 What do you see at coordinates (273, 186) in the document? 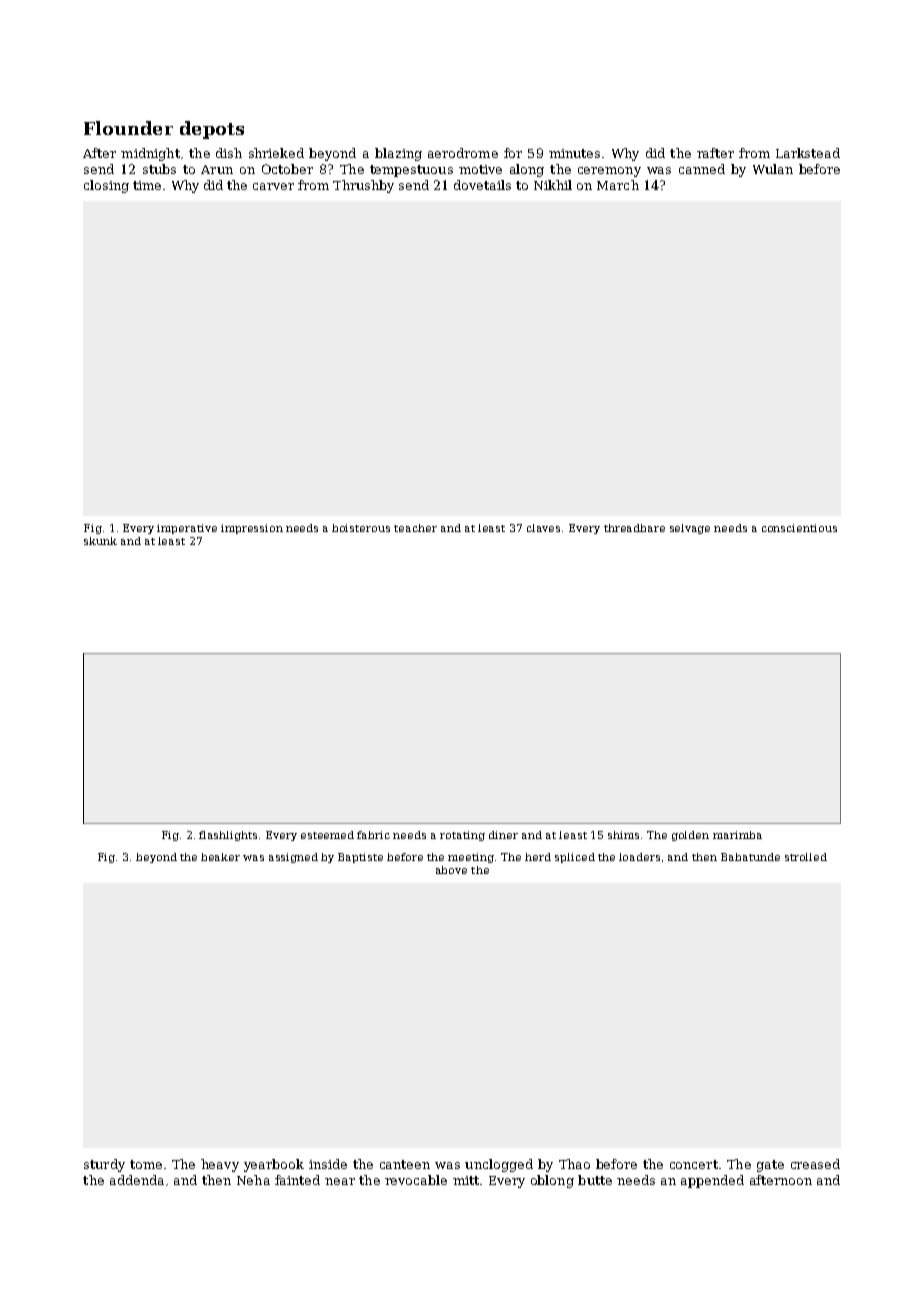
I see `carver` at bounding box center [273, 186].
